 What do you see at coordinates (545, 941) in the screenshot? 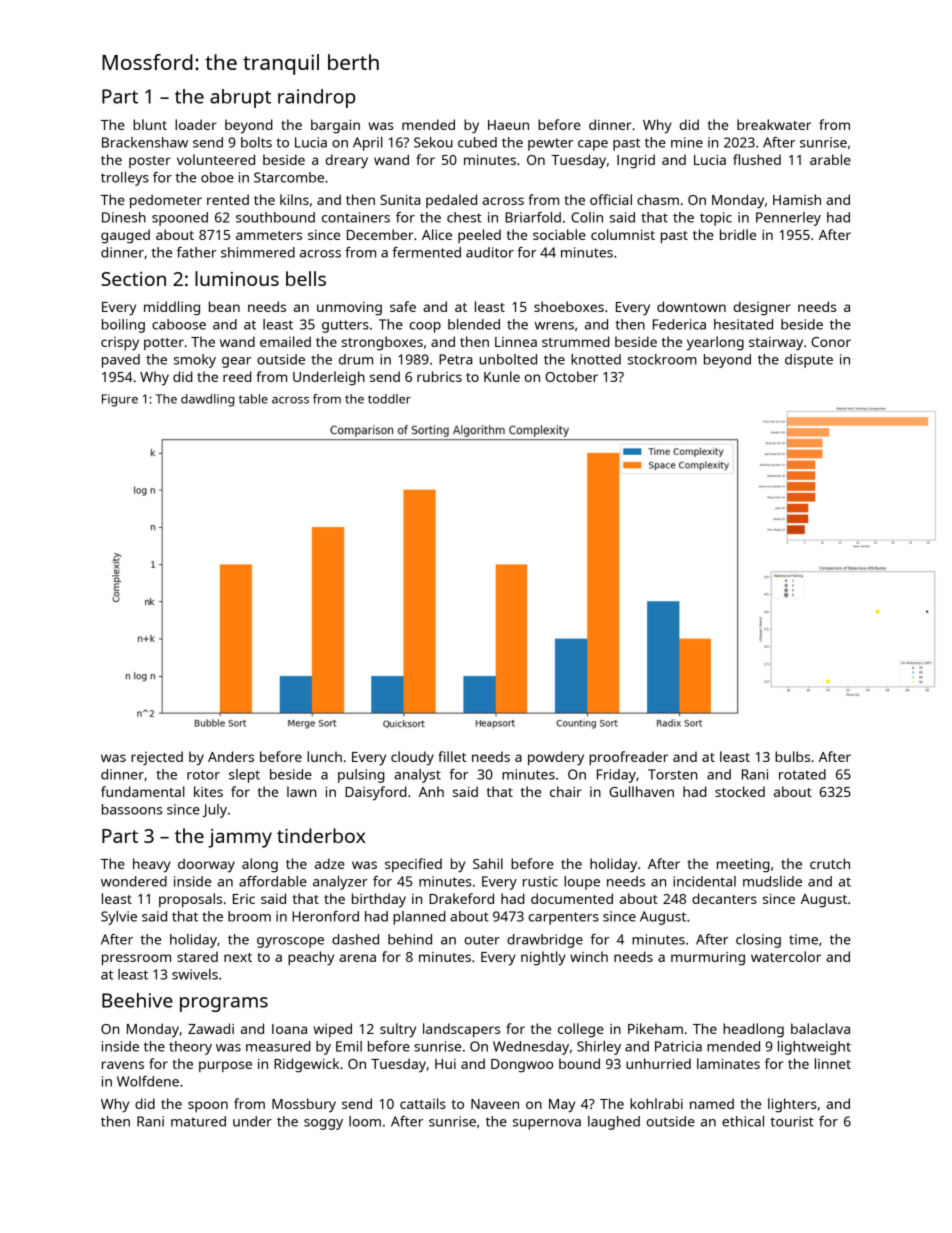
I see `drawbridge` at bounding box center [545, 941].
